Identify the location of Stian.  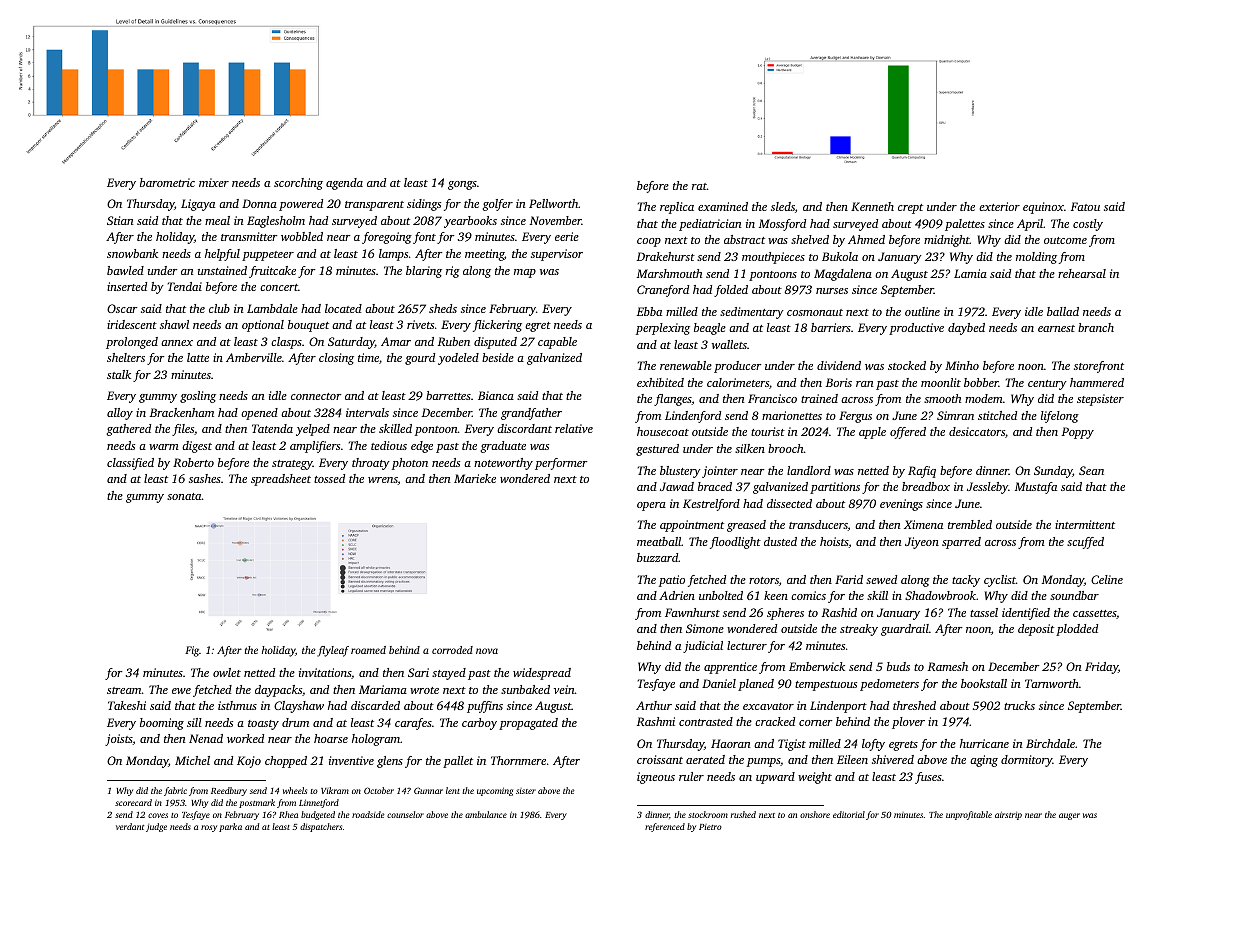
(120, 220).
